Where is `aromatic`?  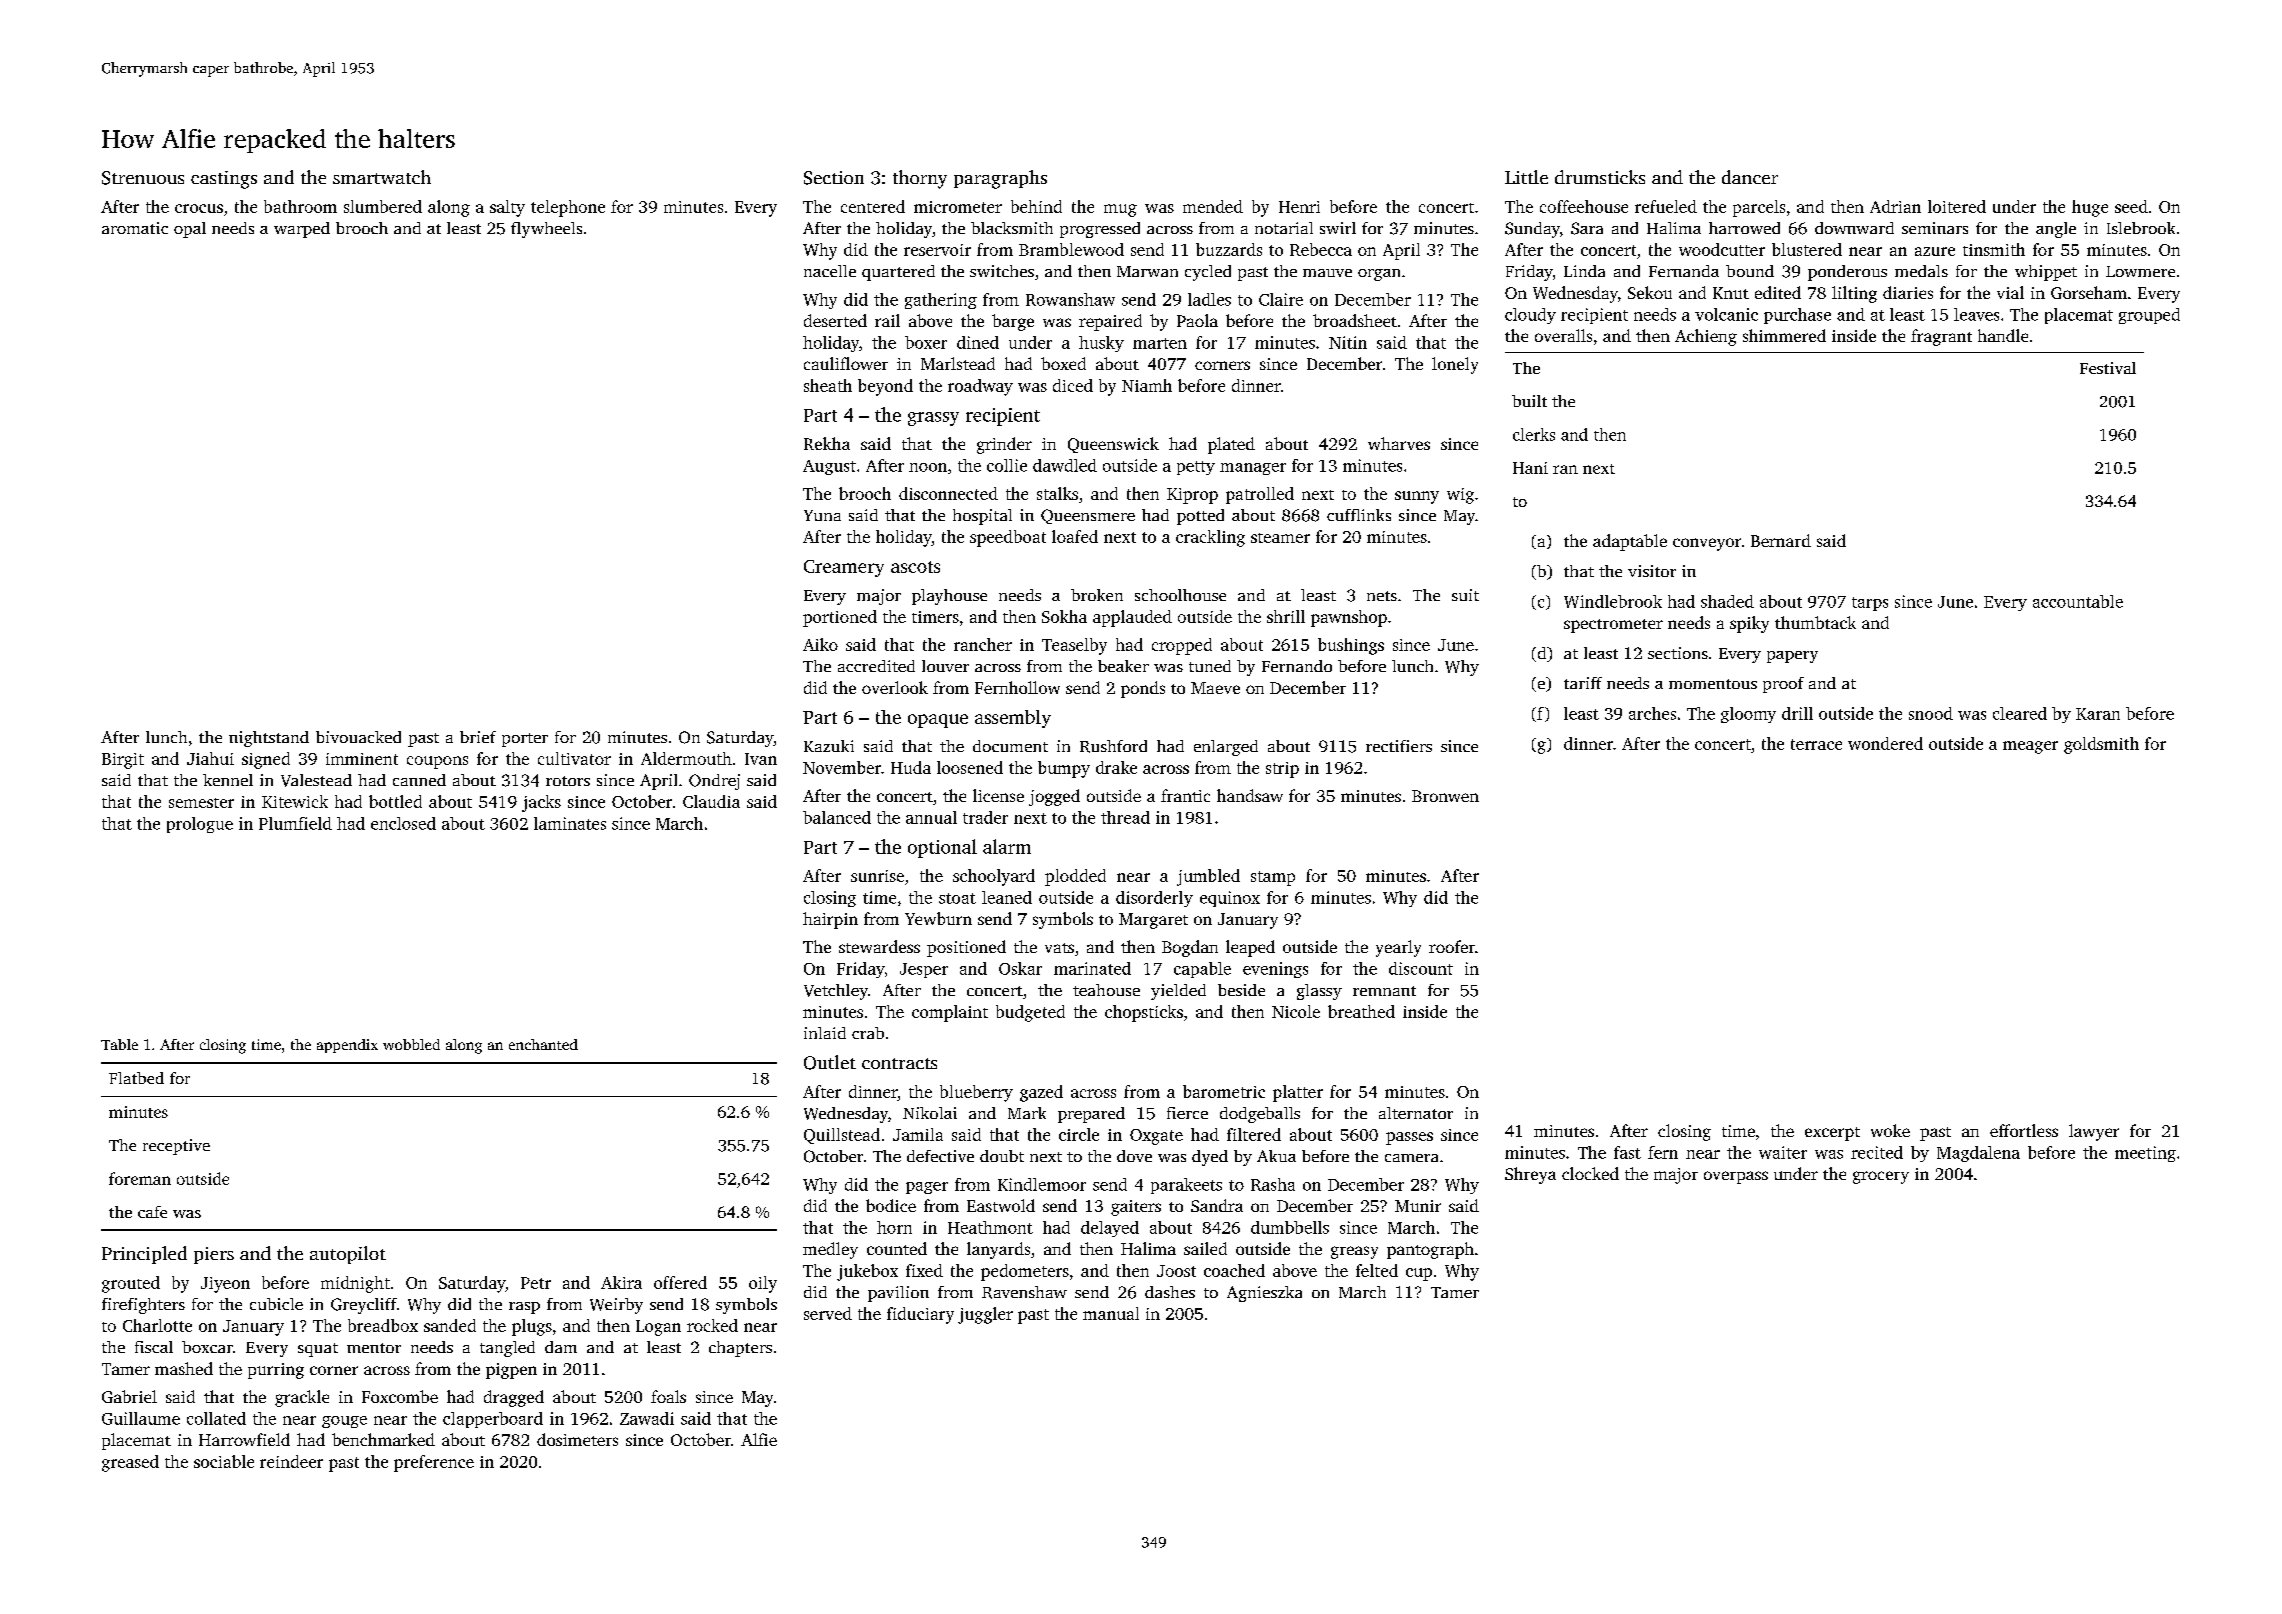
aromatic is located at coordinates (135, 228).
